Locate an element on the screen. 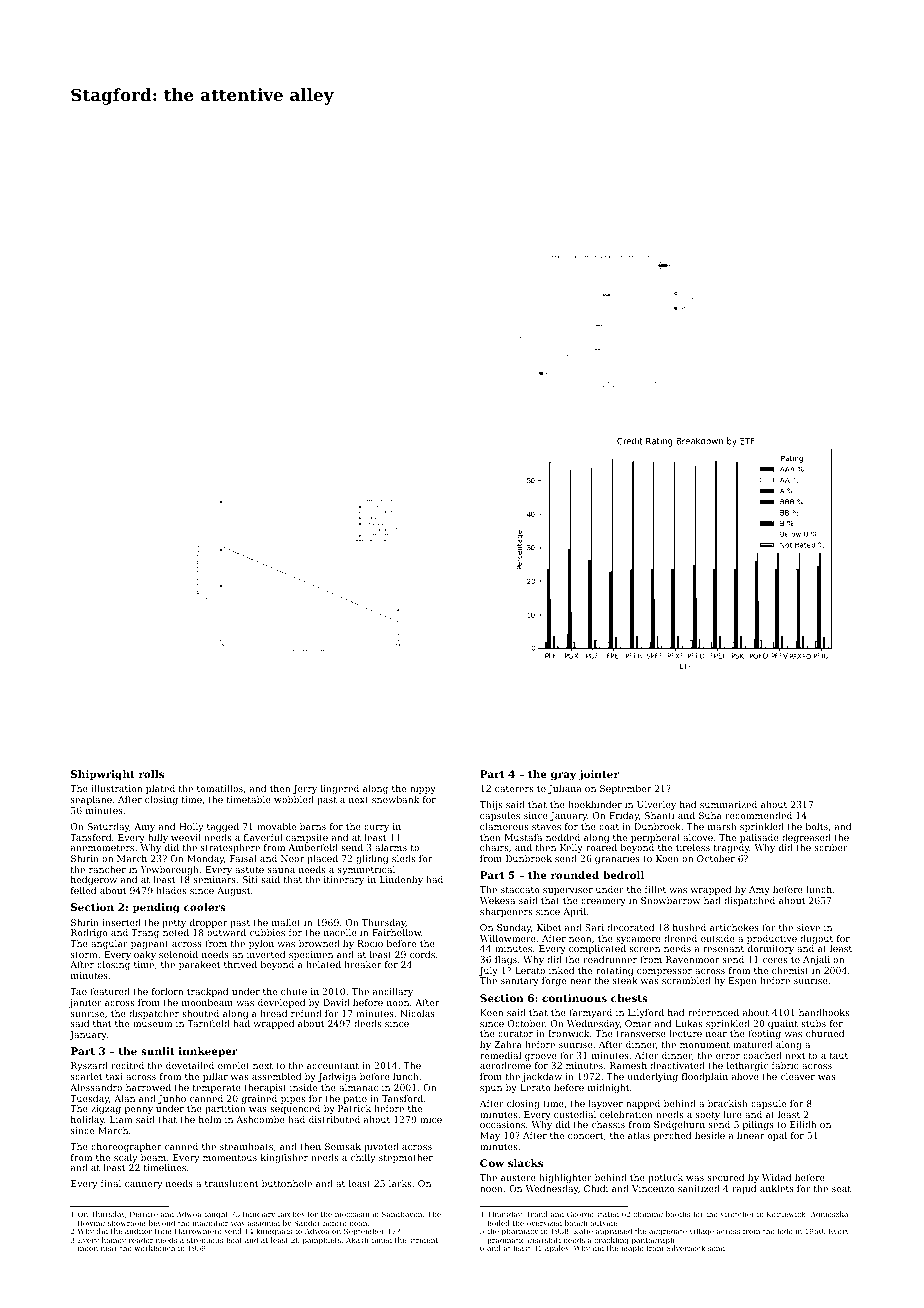 Image resolution: width=924 pixels, height=1308 pixels. shouted is located at coordinates (200, 1013).
